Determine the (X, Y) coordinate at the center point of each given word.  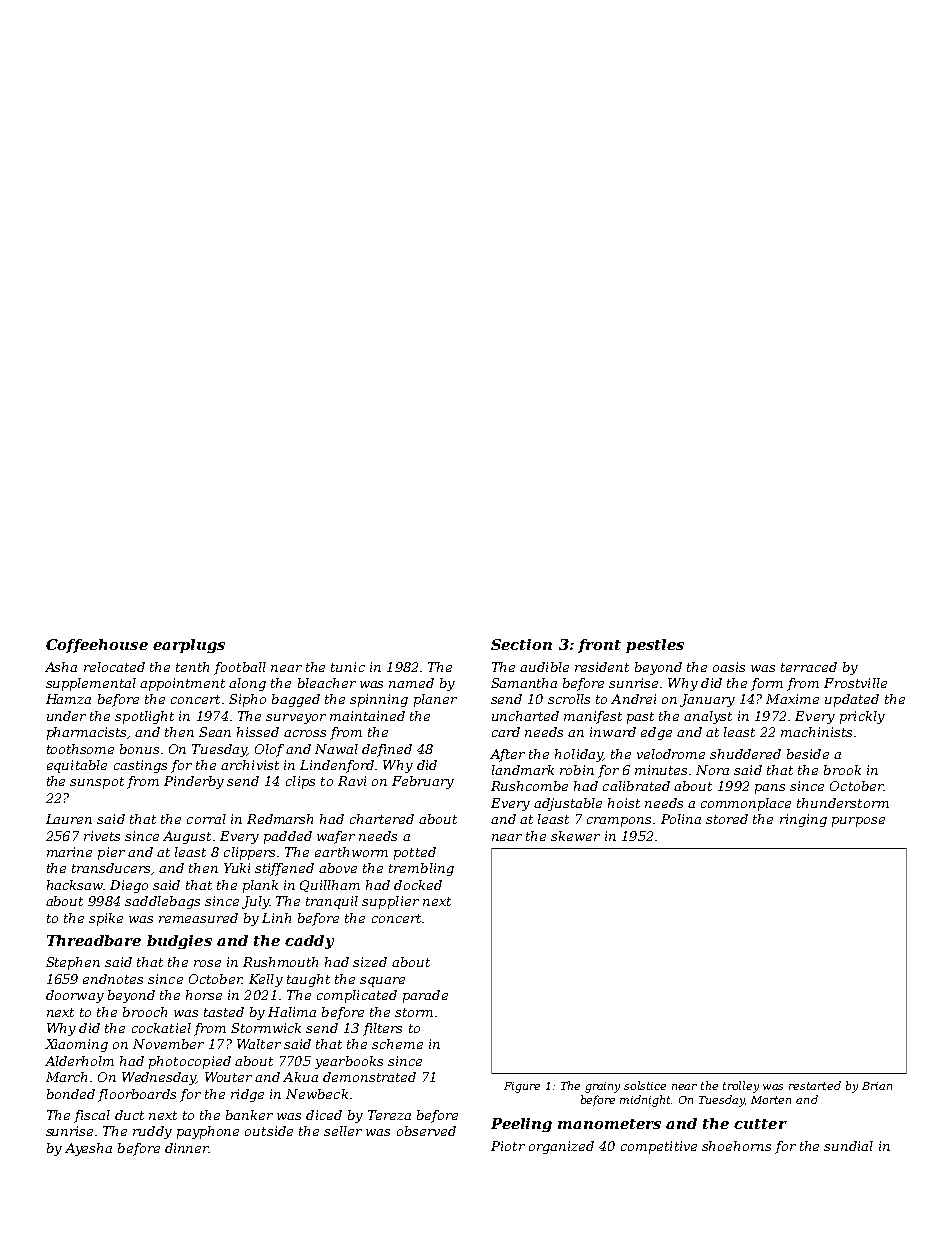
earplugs (189, 646)
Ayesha (88, 1149)
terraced (809, 667)
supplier (390, 902)
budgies (179, 942)
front (599, 646)
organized (561, 1147)
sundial (848, 1146)
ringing (803, 820)
